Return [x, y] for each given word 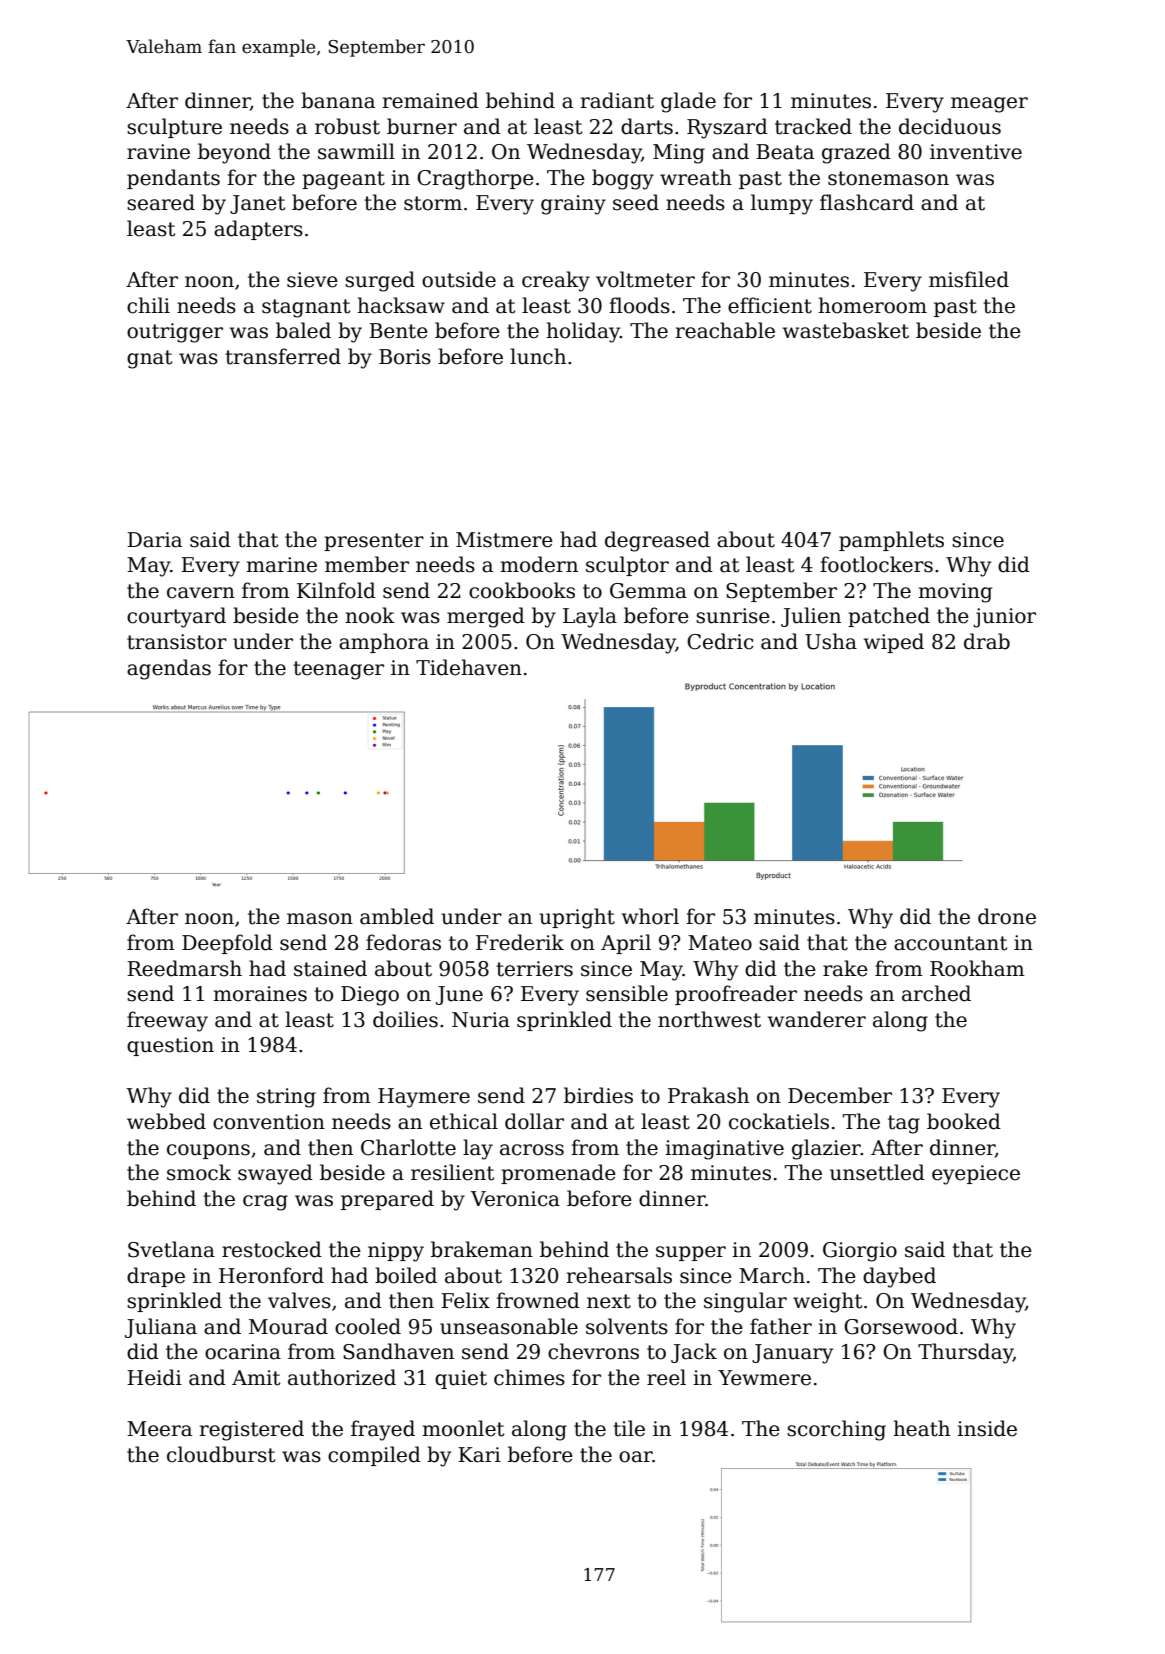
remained [430, 100]
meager [989, 105]
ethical [464, 1121]
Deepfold [227, 944]
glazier [826, 1149]
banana [338, 100]
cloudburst [221, 1454]
